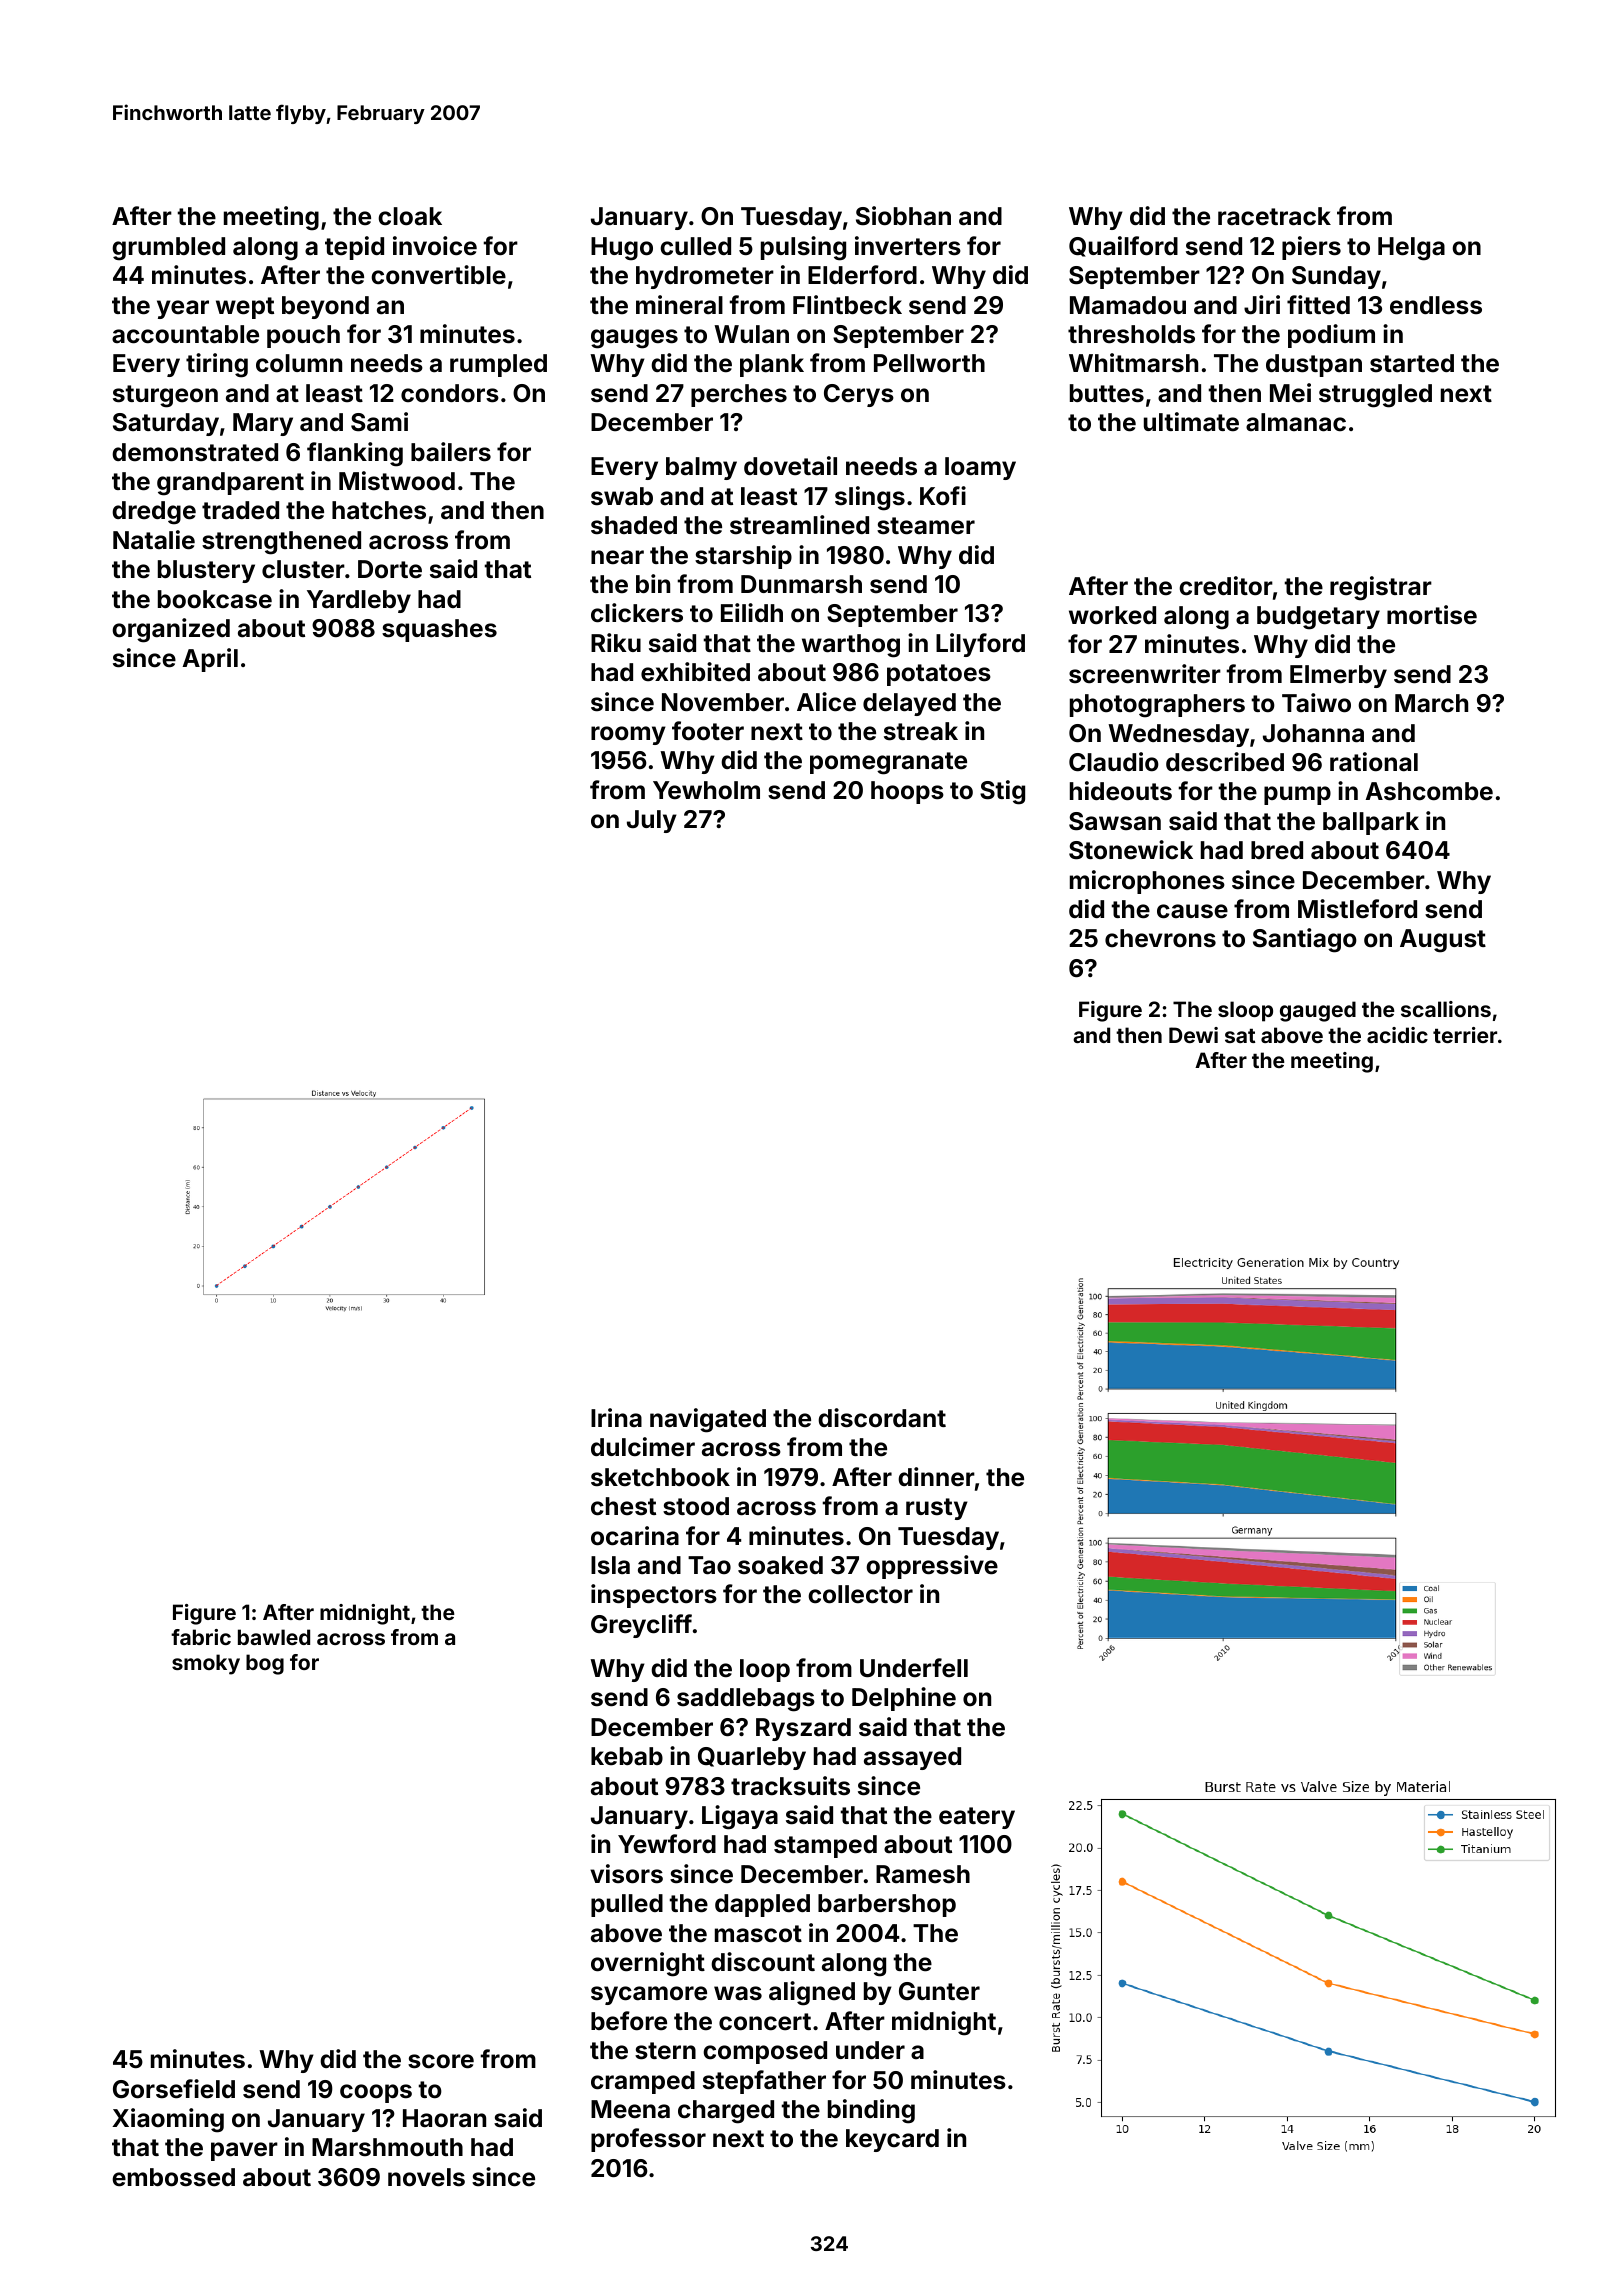 This screenshot has width=1620, height=2292. Describe the element at coordinates (1193, 1035) in the screenshot. I see `Dewi` at that location.
